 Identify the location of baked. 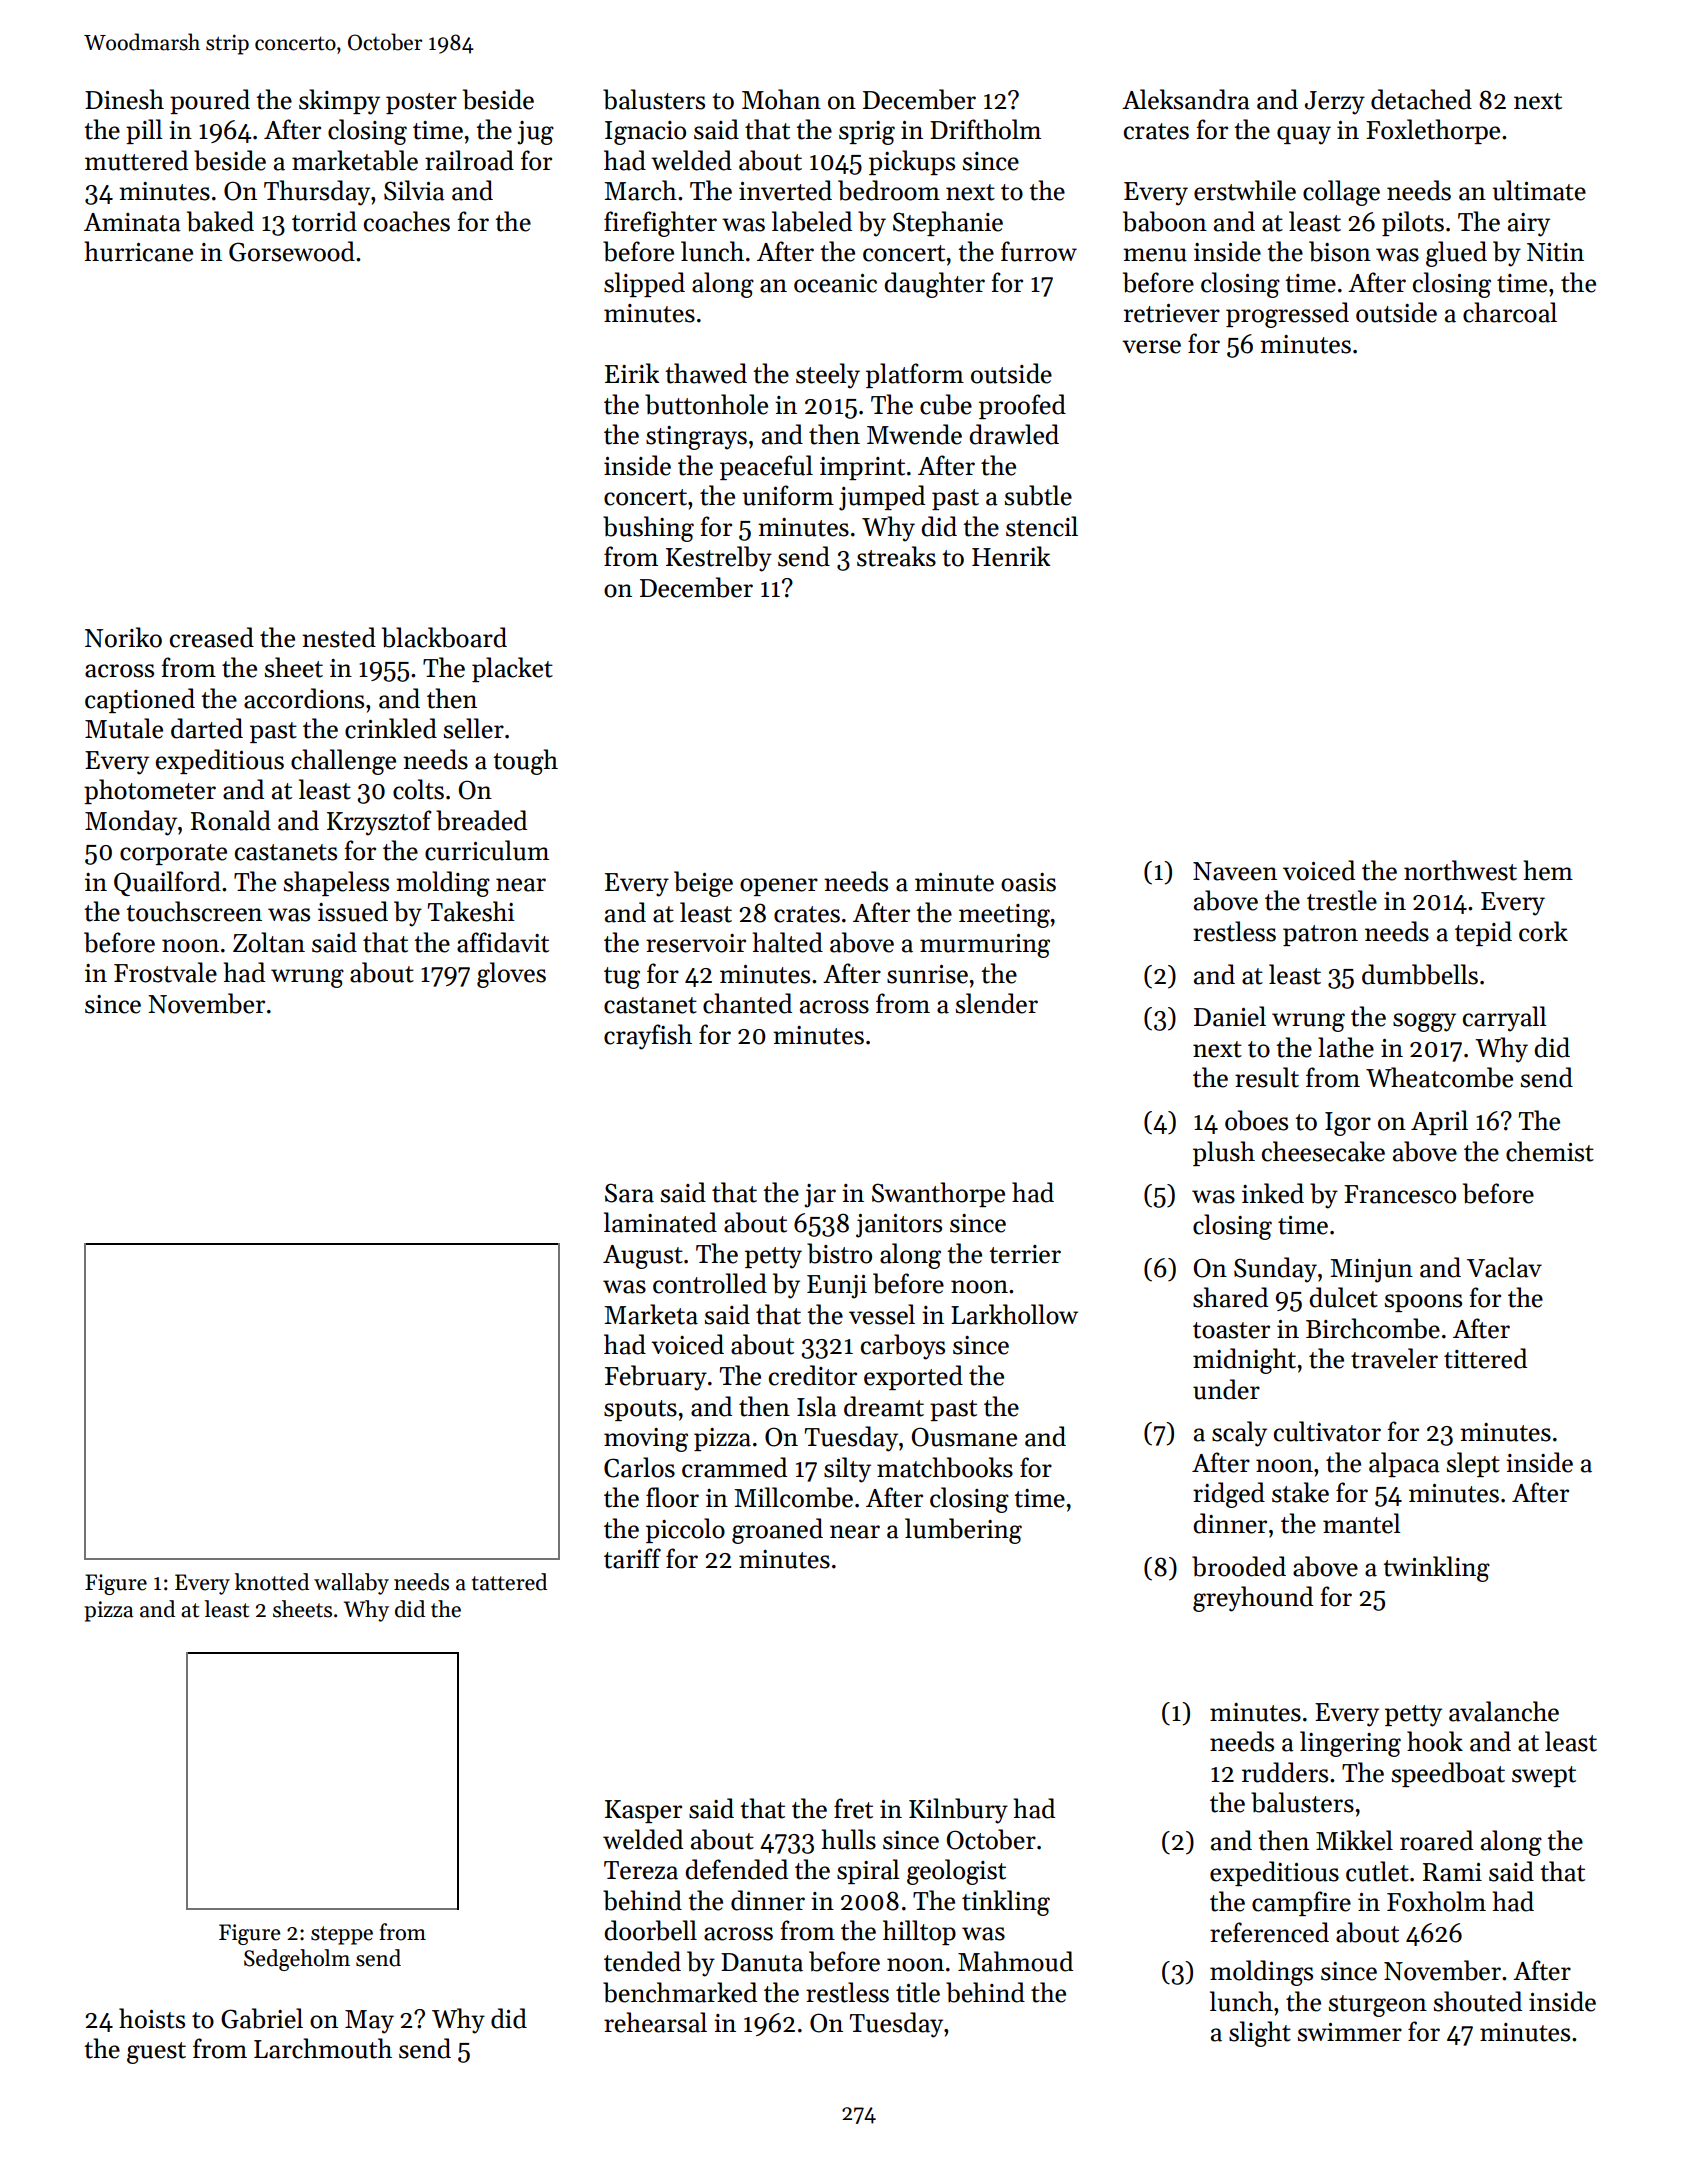
(220, 221).
